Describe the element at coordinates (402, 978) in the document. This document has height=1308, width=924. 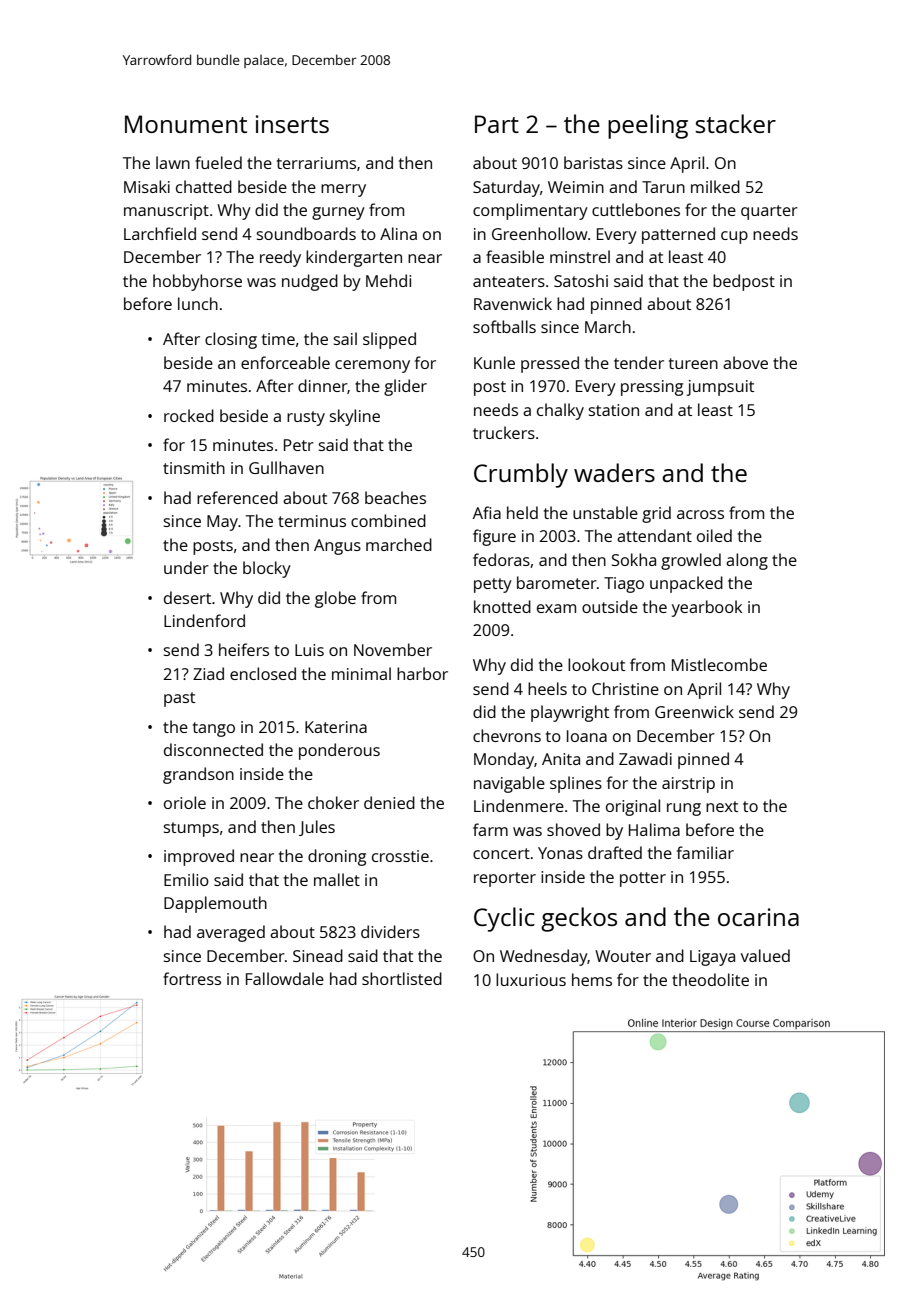
I see `shortlisted` at that location.
